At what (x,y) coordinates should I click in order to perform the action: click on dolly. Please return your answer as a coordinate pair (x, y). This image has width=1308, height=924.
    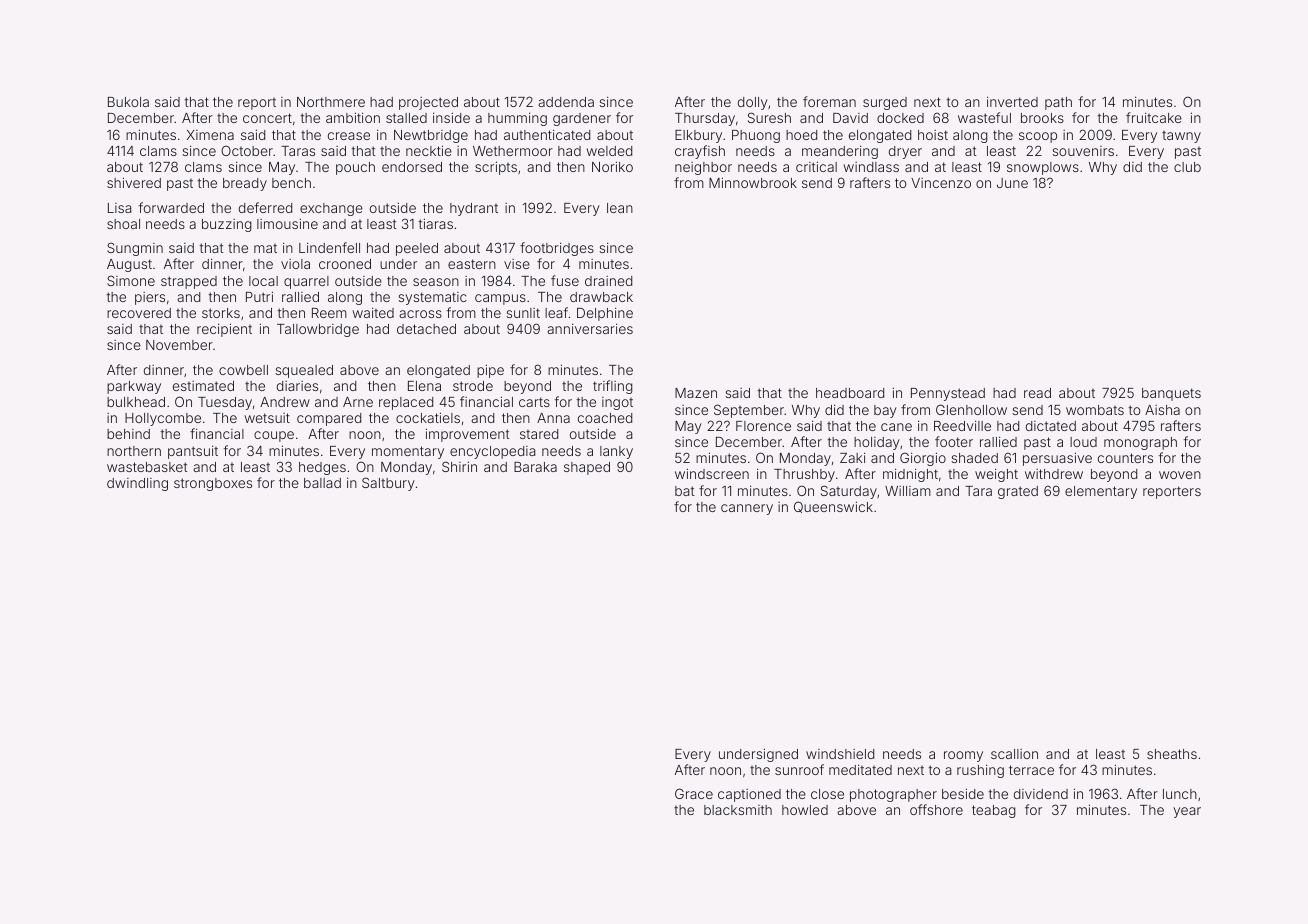
    Looking at the image, I should click on (753, 103).
